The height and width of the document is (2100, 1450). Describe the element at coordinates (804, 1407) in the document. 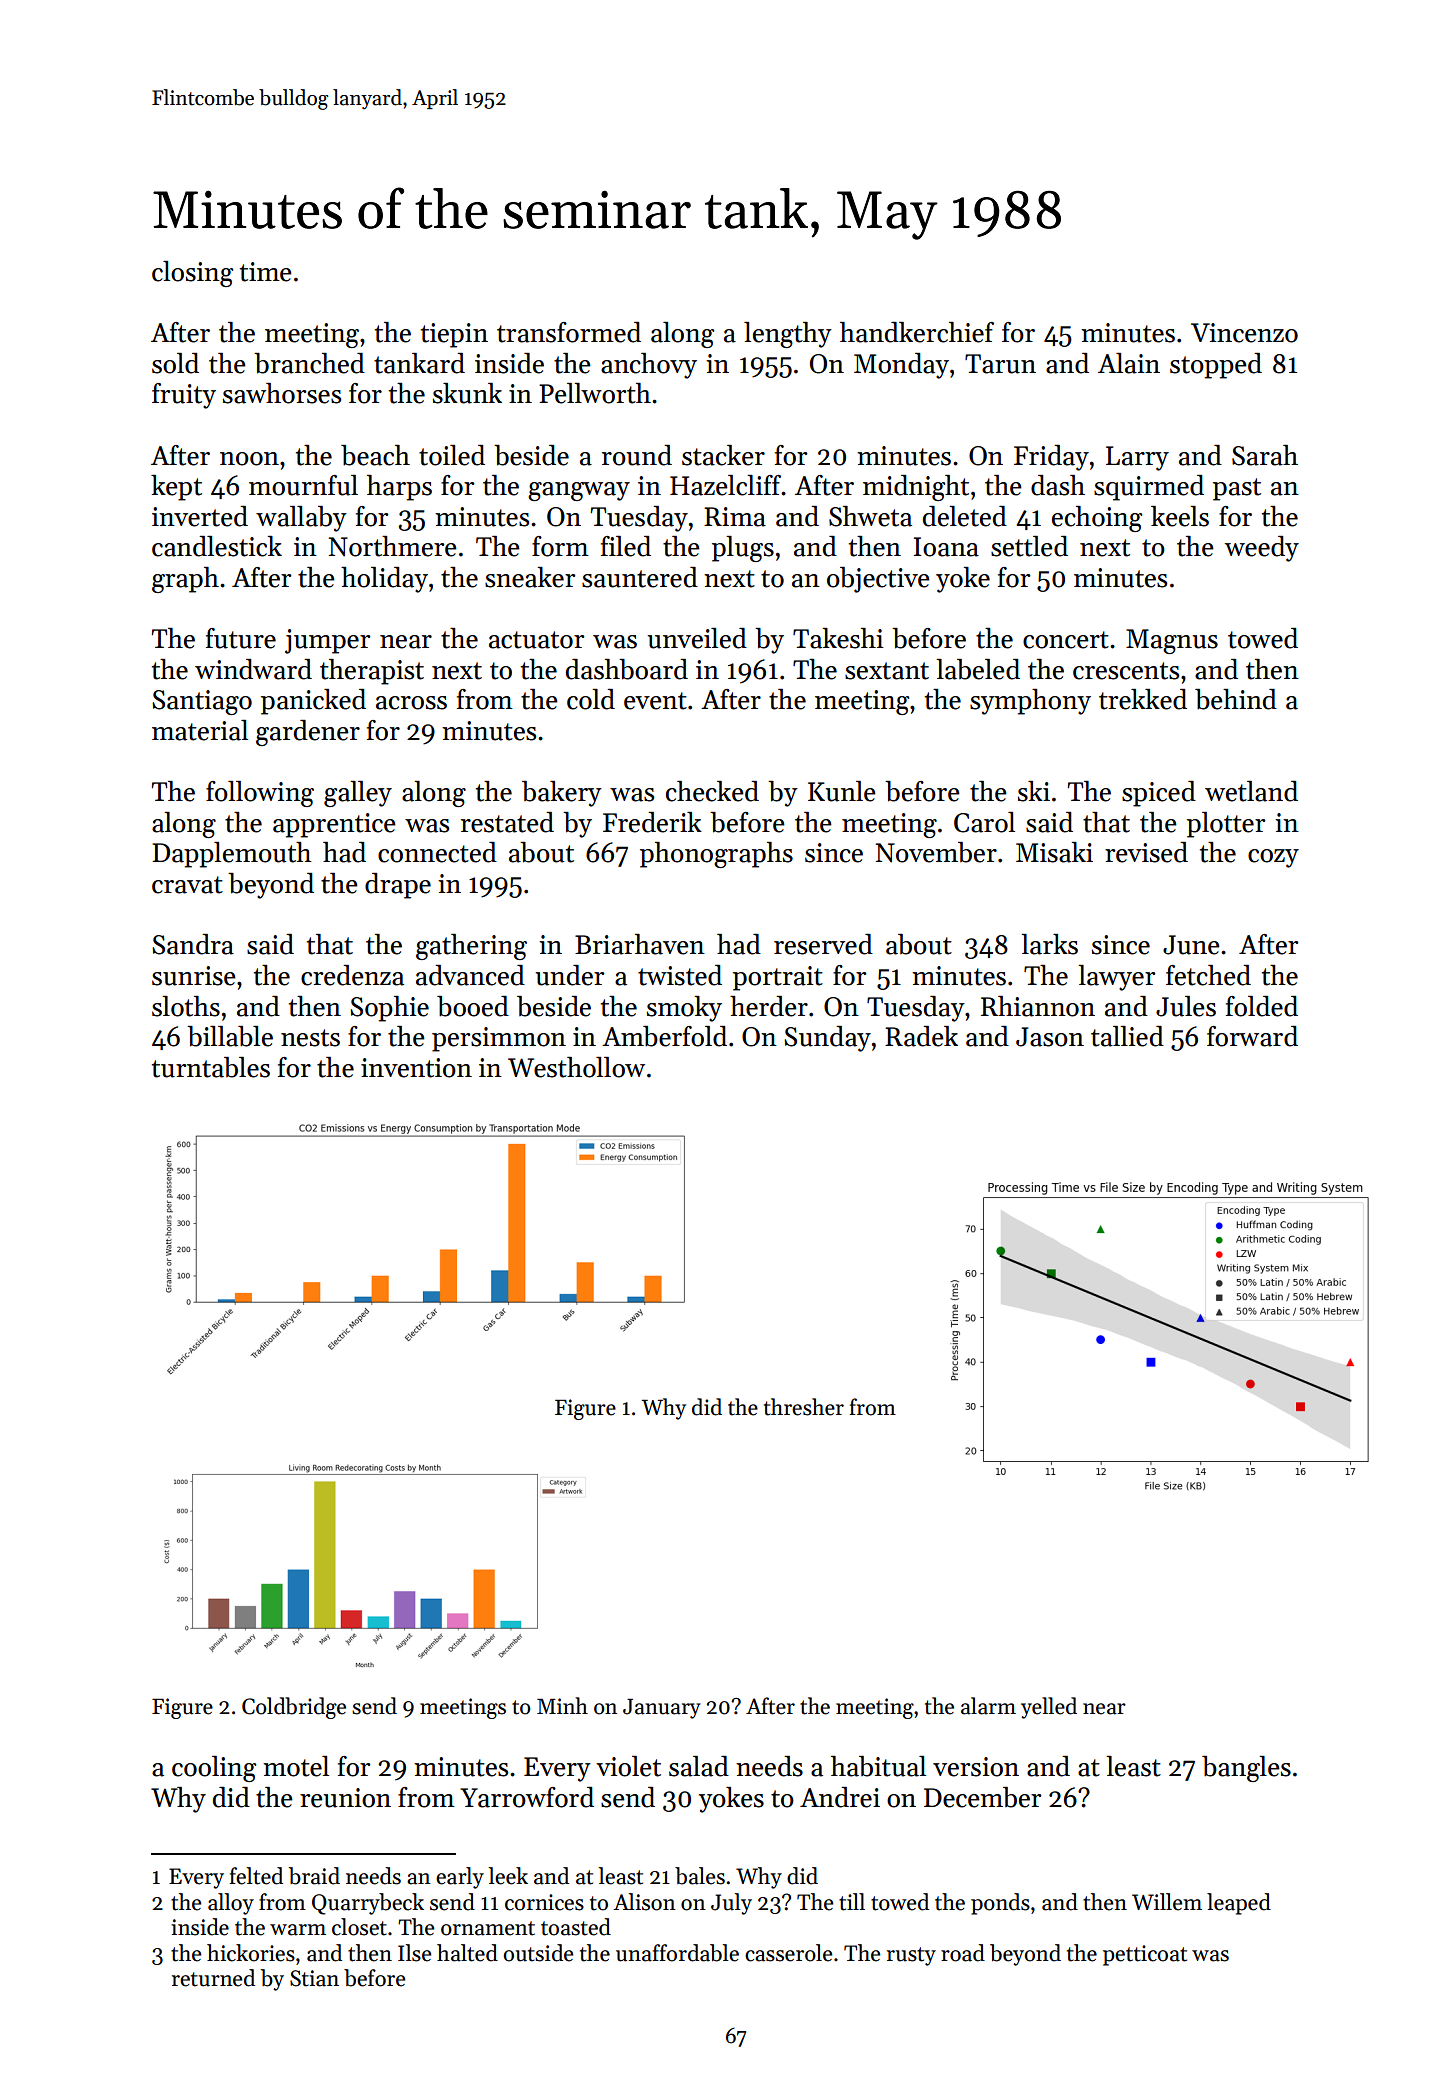

I see `thresher` at that location.
